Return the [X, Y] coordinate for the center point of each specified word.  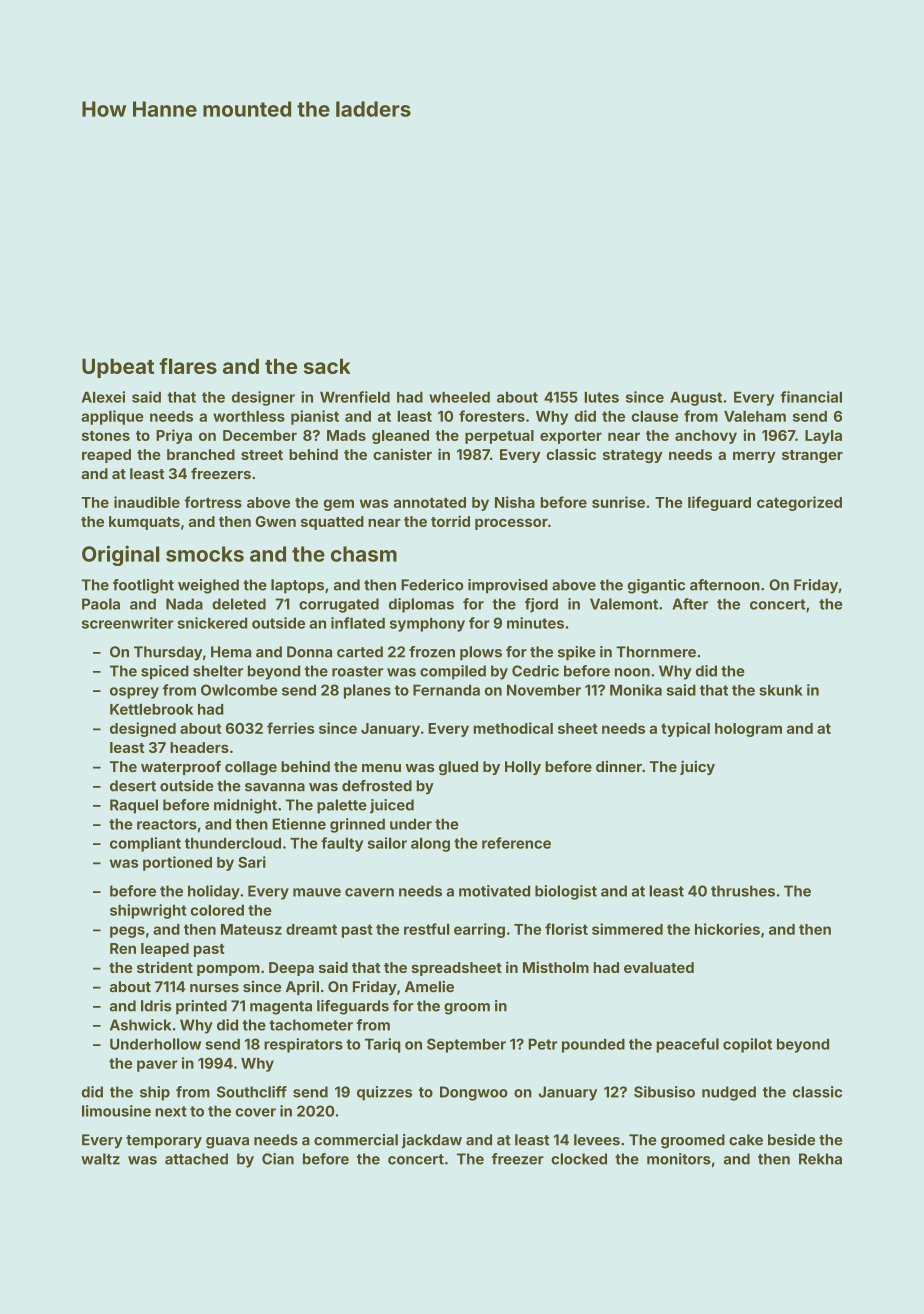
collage [251, 768]
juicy [697, 767]
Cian [278, 1159]
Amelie [429, 987]
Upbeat [118, 368]
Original [120, 555]
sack [327, 366]
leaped [165, 950]
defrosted [377, 786]
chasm [364, 554]
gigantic [656, 586]
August [696, 399]
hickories [727, 929]
